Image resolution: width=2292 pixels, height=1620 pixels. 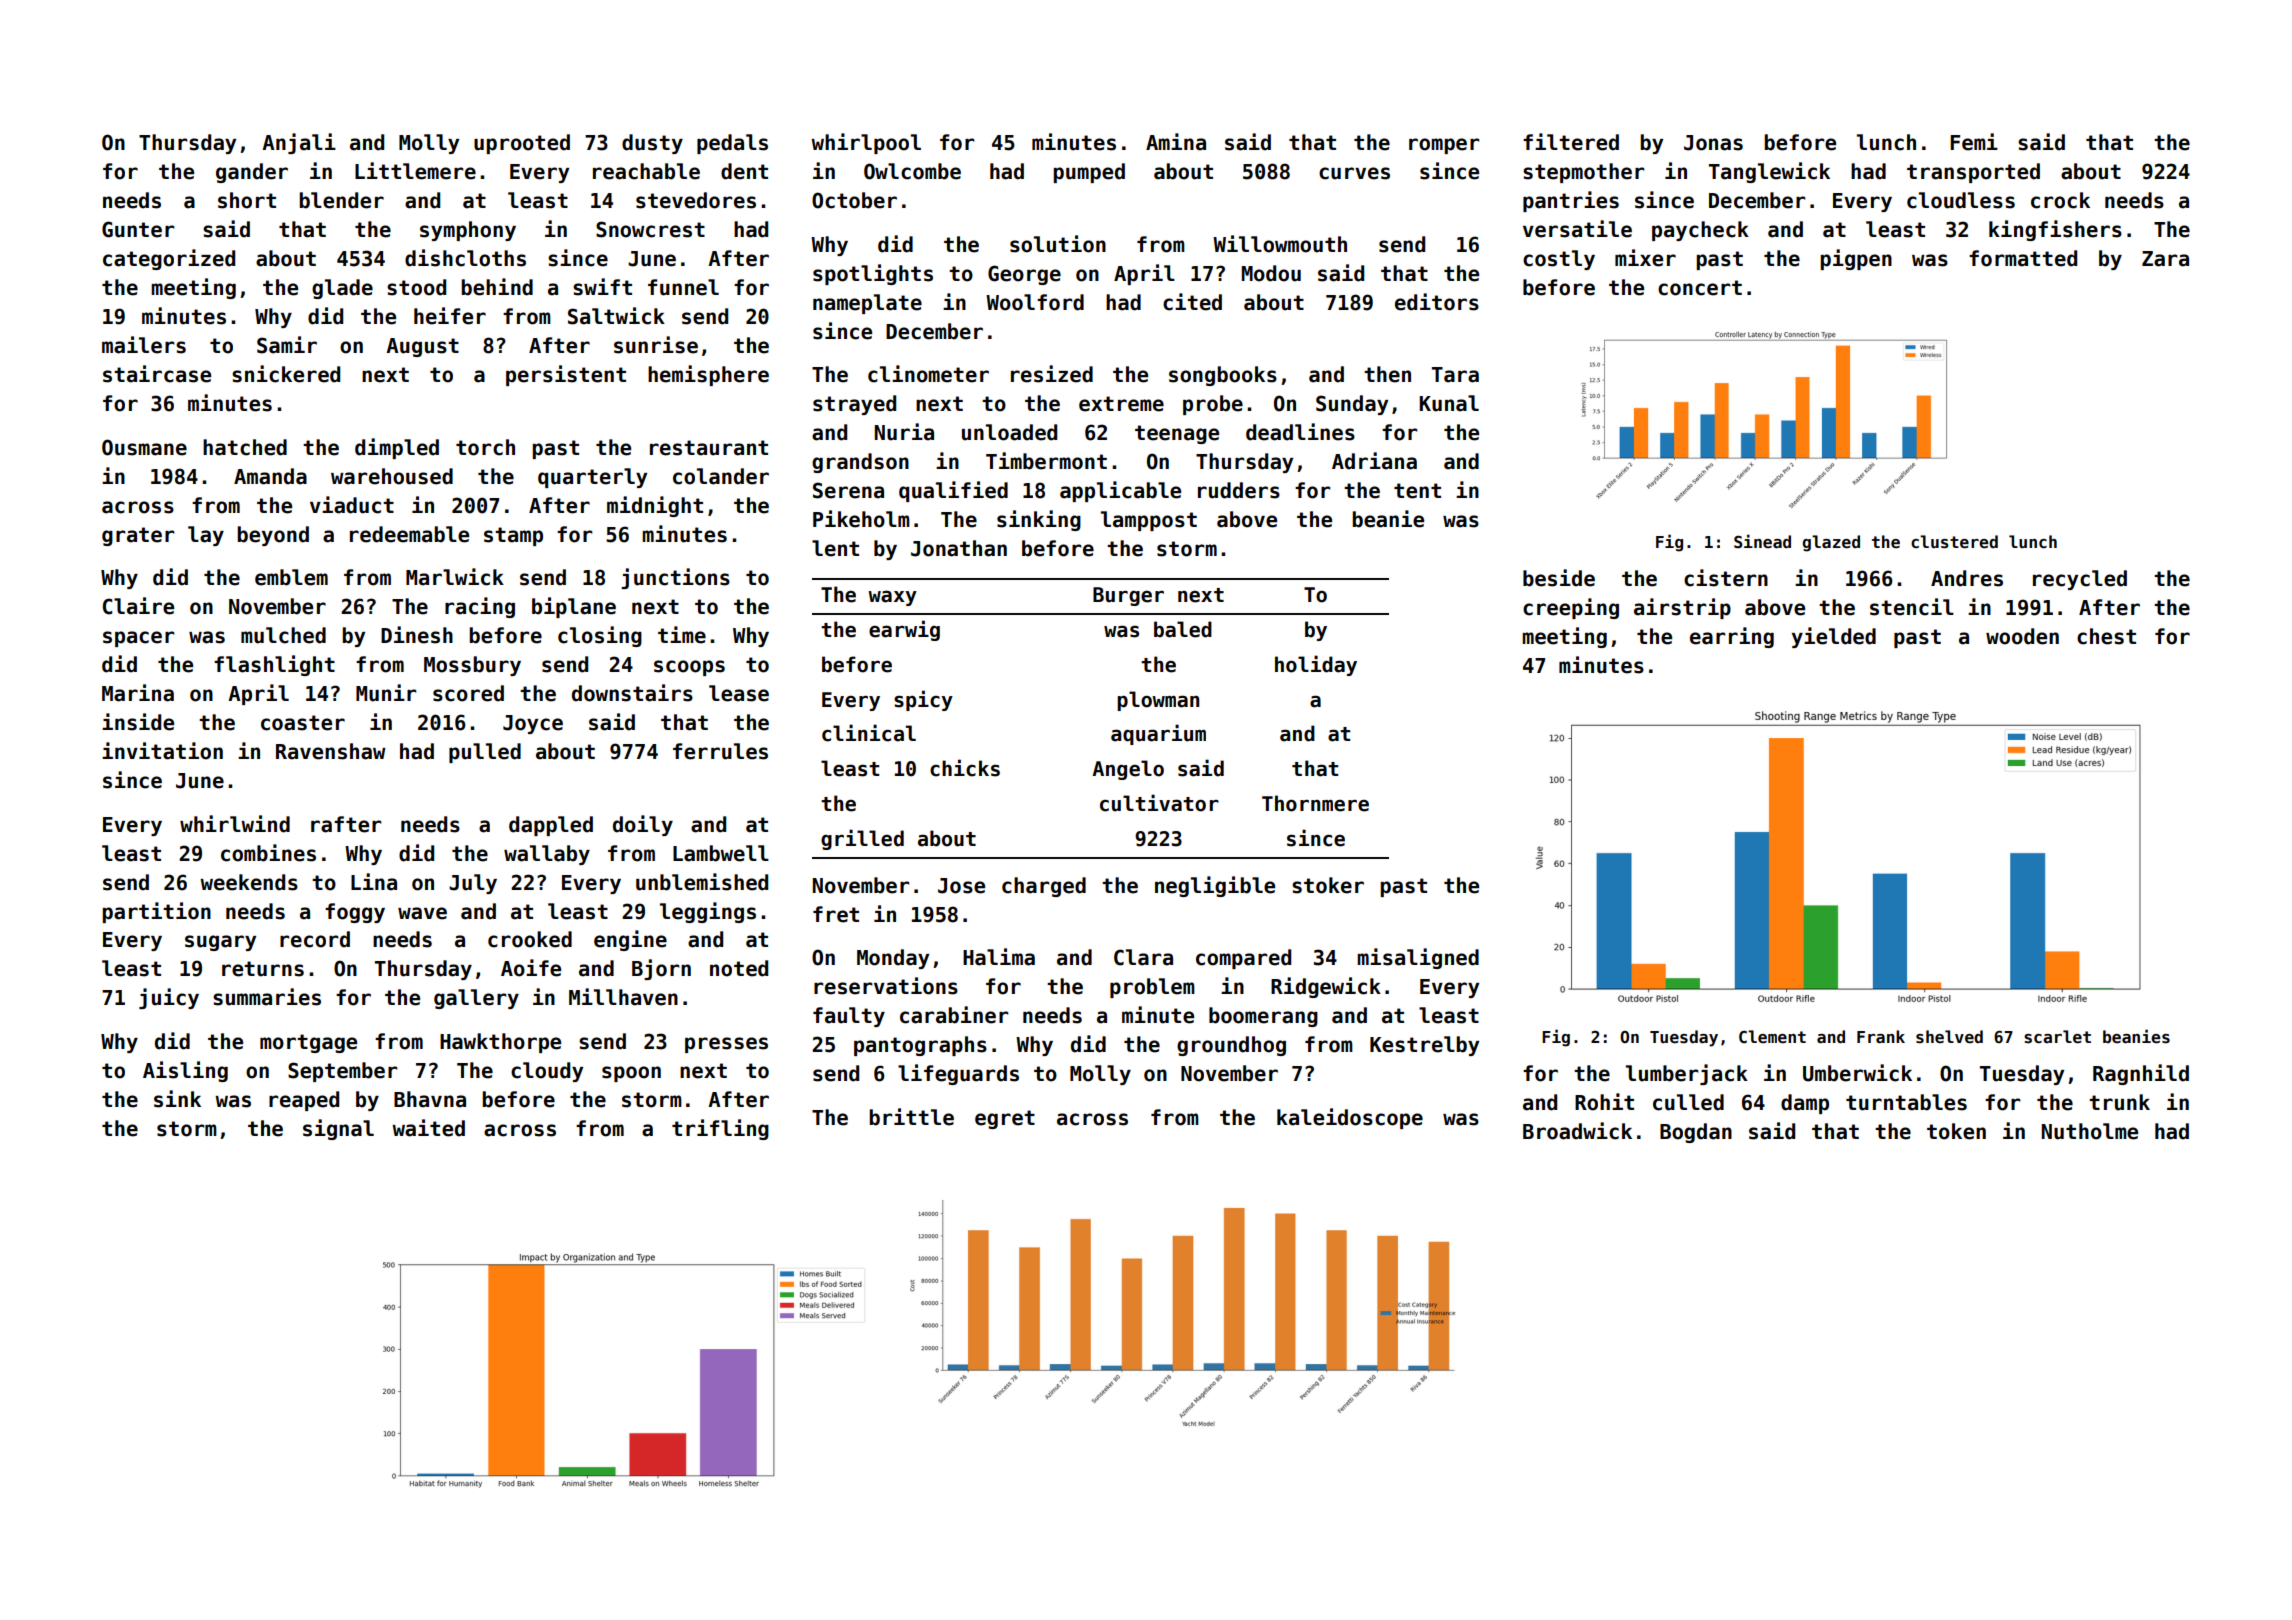 I want to click on lamppost, so click(x=1149, y=521).
